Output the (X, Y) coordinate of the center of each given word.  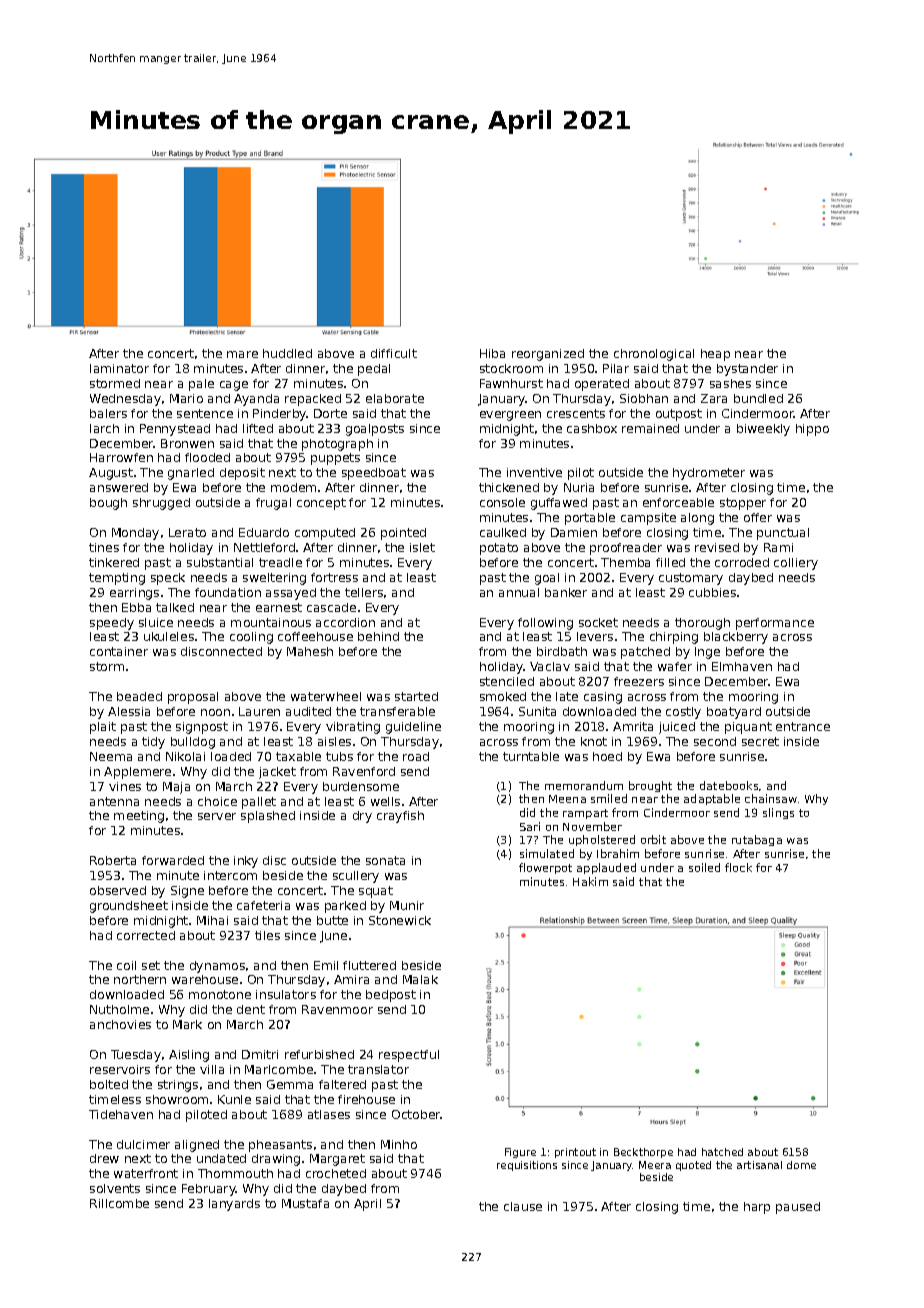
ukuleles (169, 636)
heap (715, 355)
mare (242, 354)
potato (499, 549)
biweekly (763, 430)
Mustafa (305, 1203)
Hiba (492, 353)
